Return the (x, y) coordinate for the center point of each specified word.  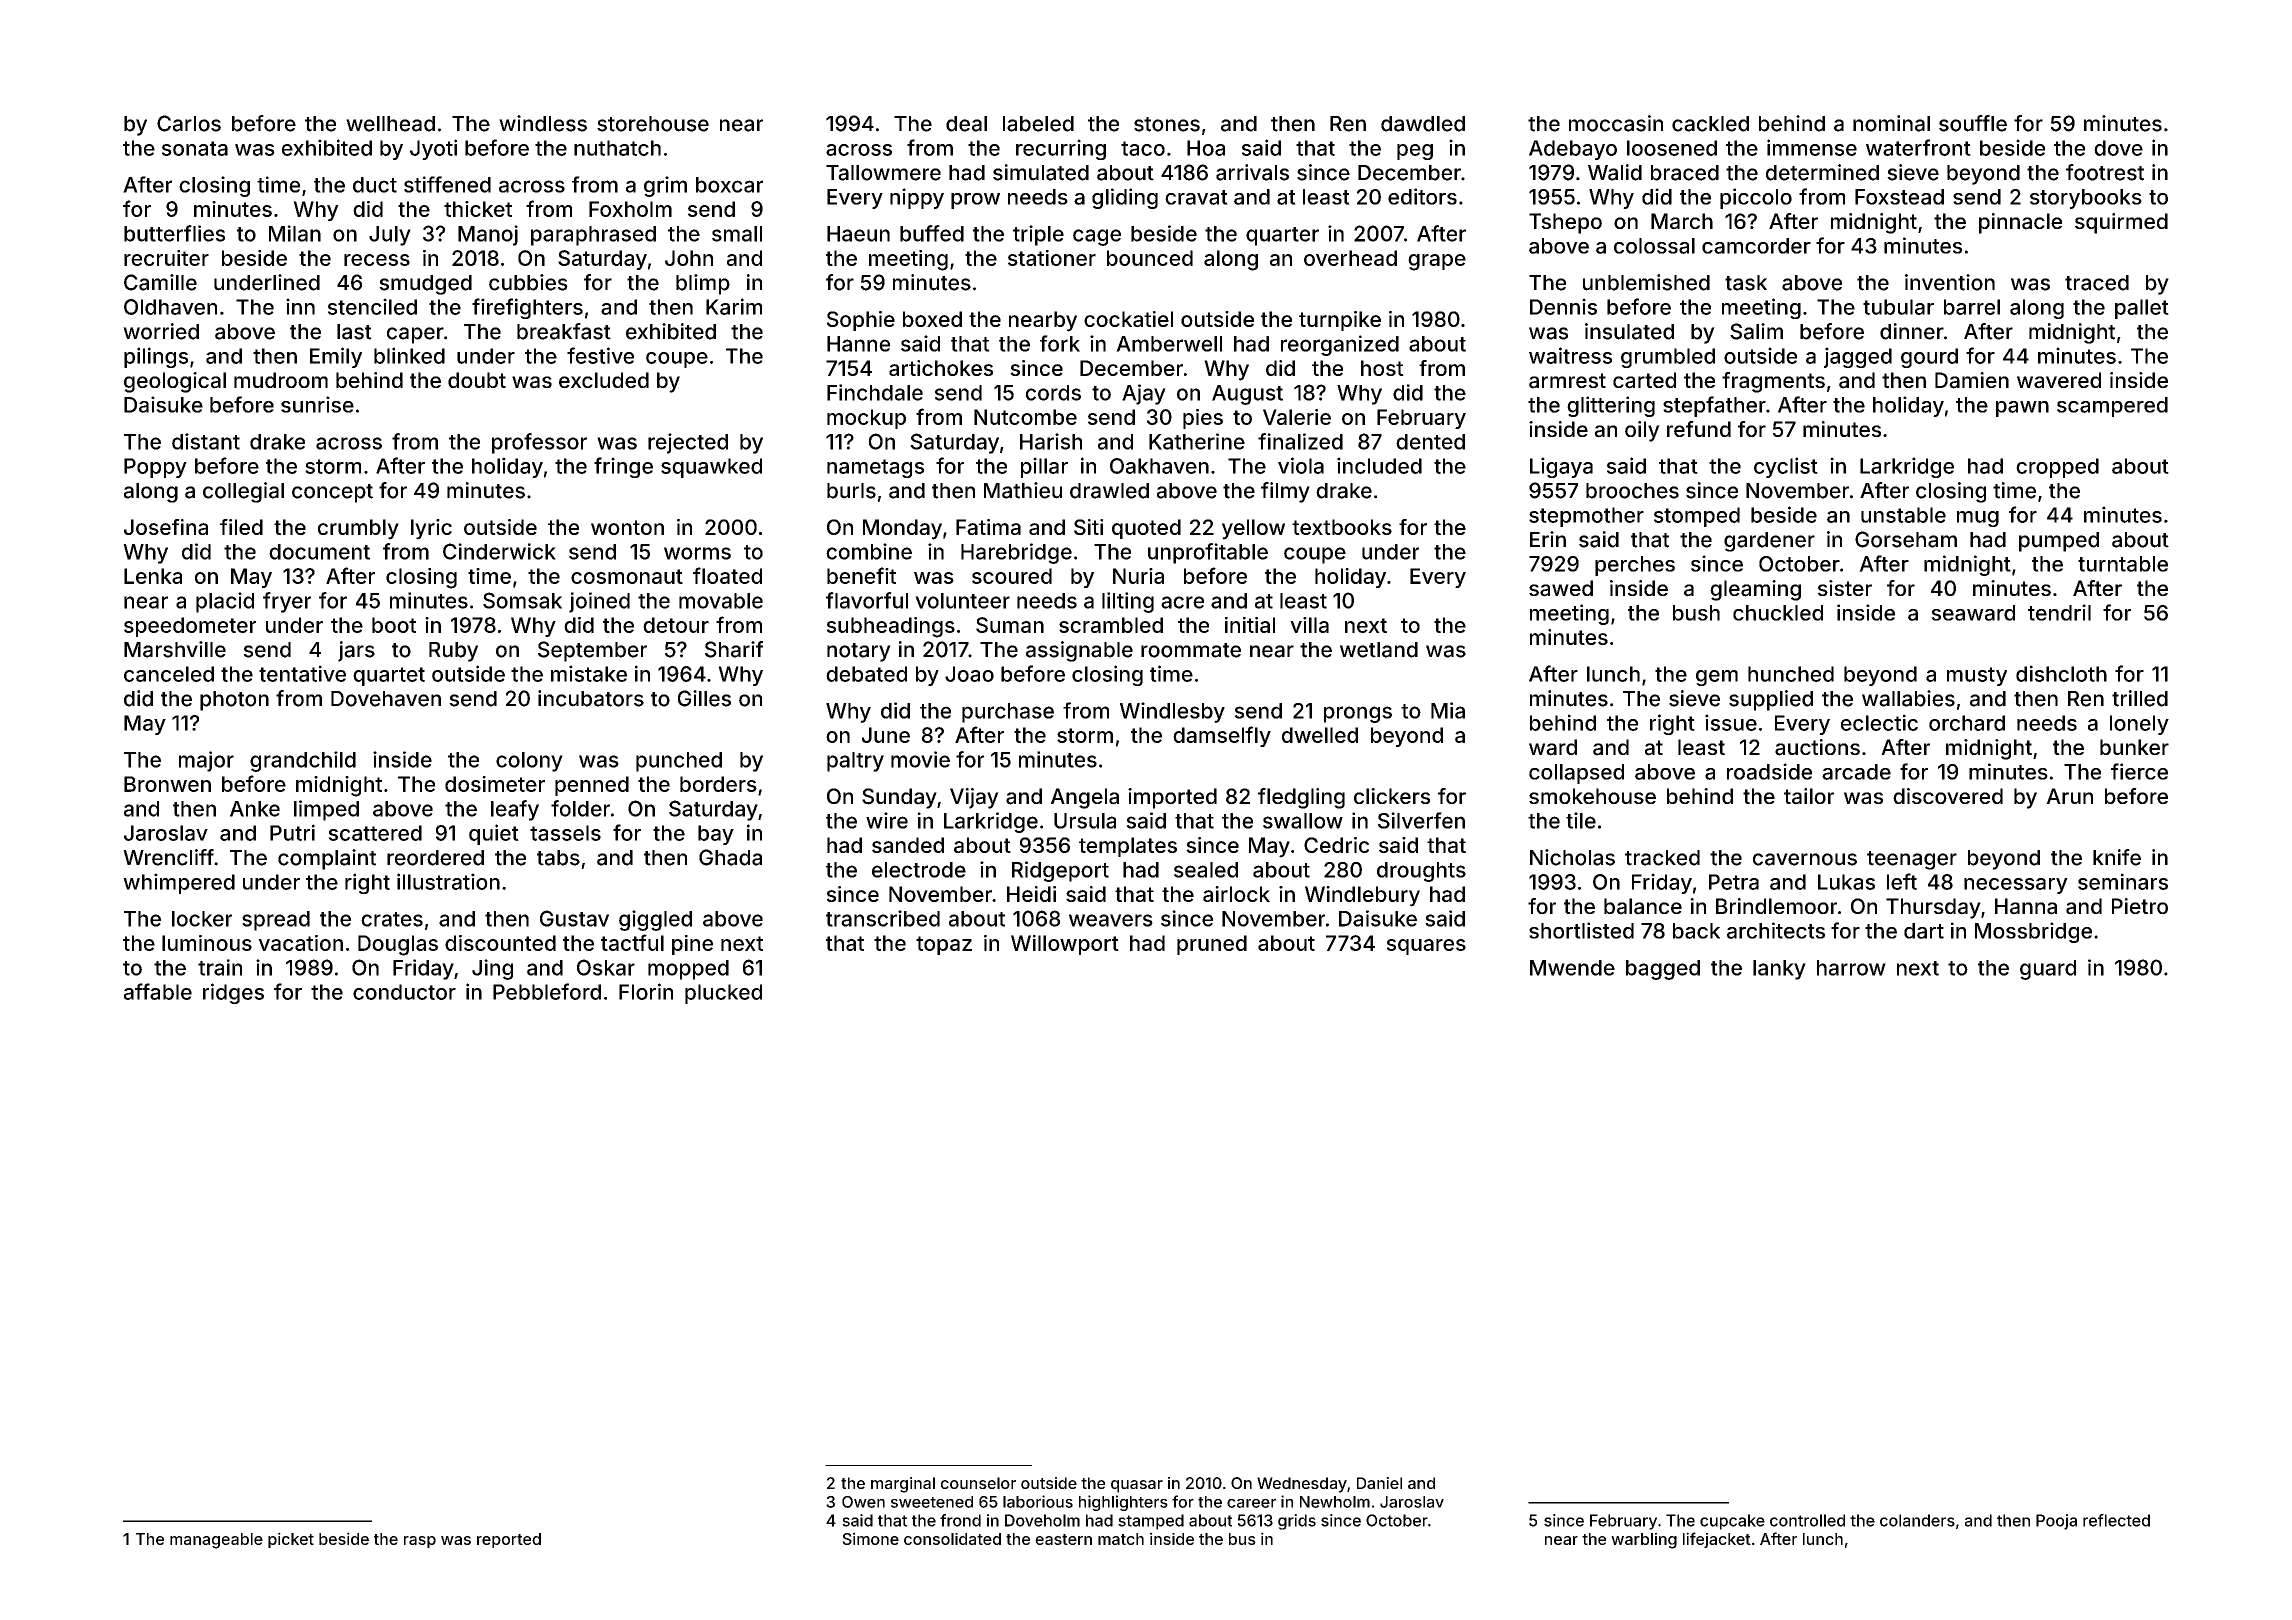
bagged (1663, 970)
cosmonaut (627, 576)
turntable (2123, 564)
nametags (875, 468)
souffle (1973, 123)
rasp (420, 1542)
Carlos (189, 123)
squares (1426, 947)
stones (1167, 124)
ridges (233, 993)
